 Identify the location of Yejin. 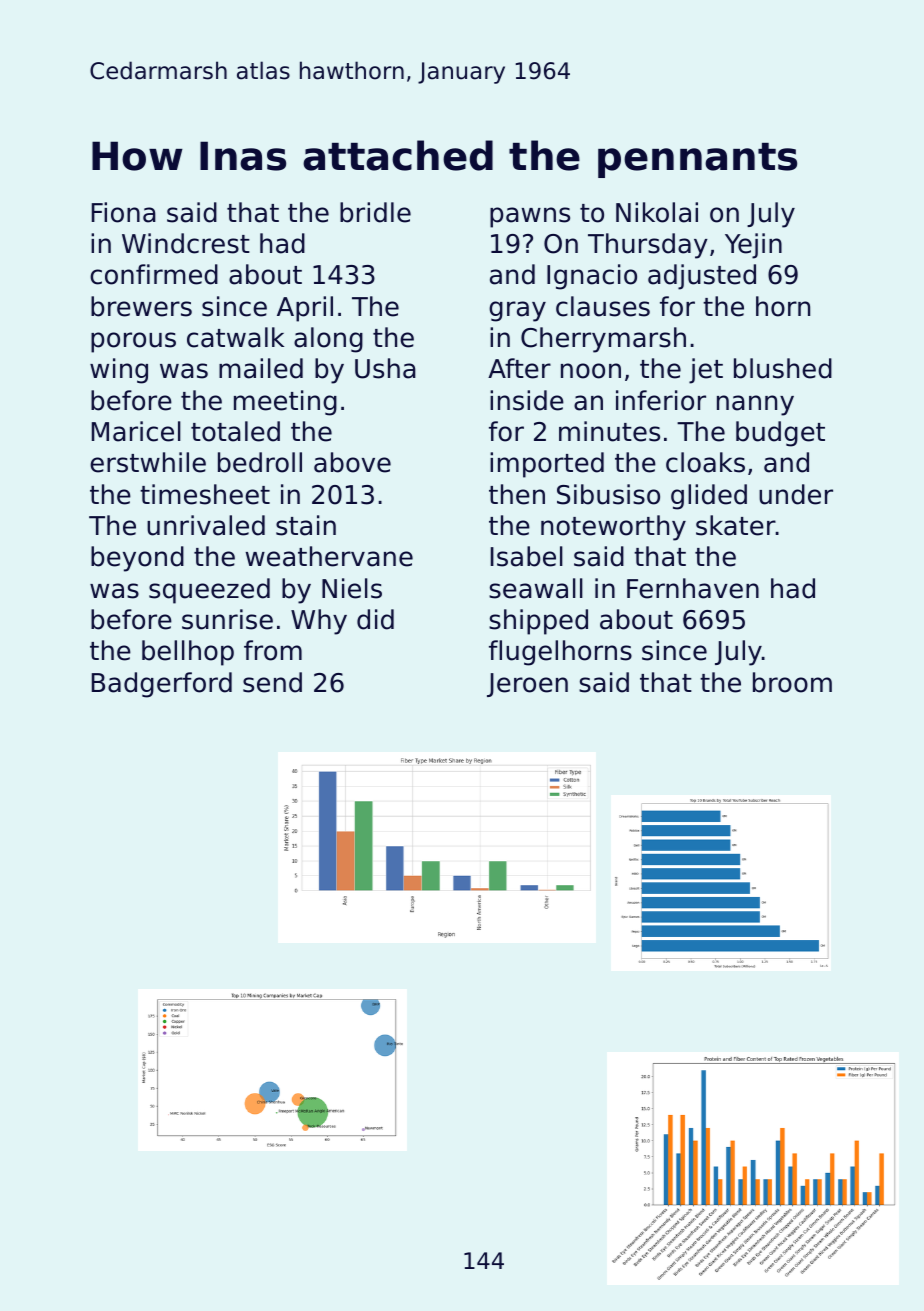
(753, 246).
